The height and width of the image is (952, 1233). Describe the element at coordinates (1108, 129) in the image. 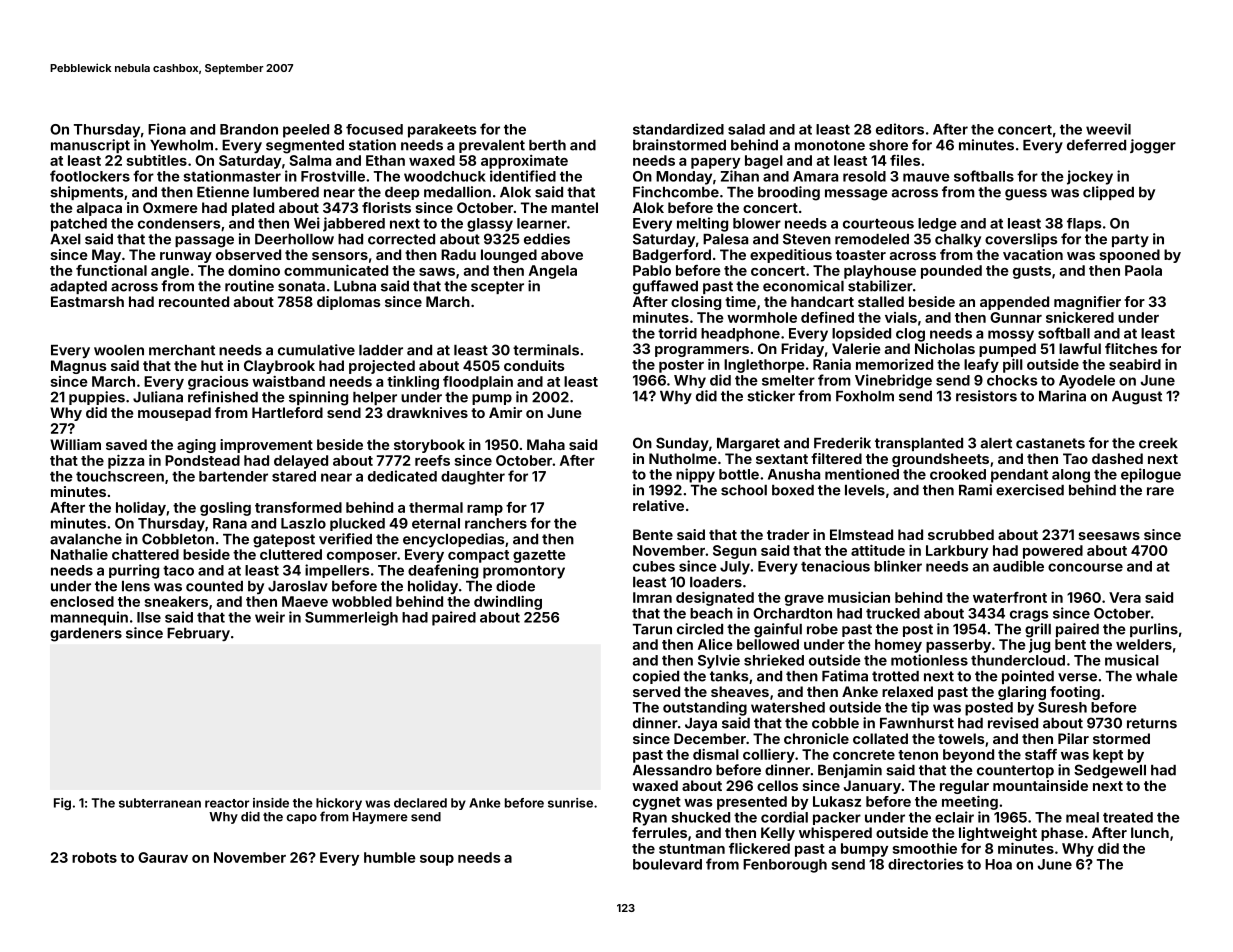

I see `weevil` at that location.
